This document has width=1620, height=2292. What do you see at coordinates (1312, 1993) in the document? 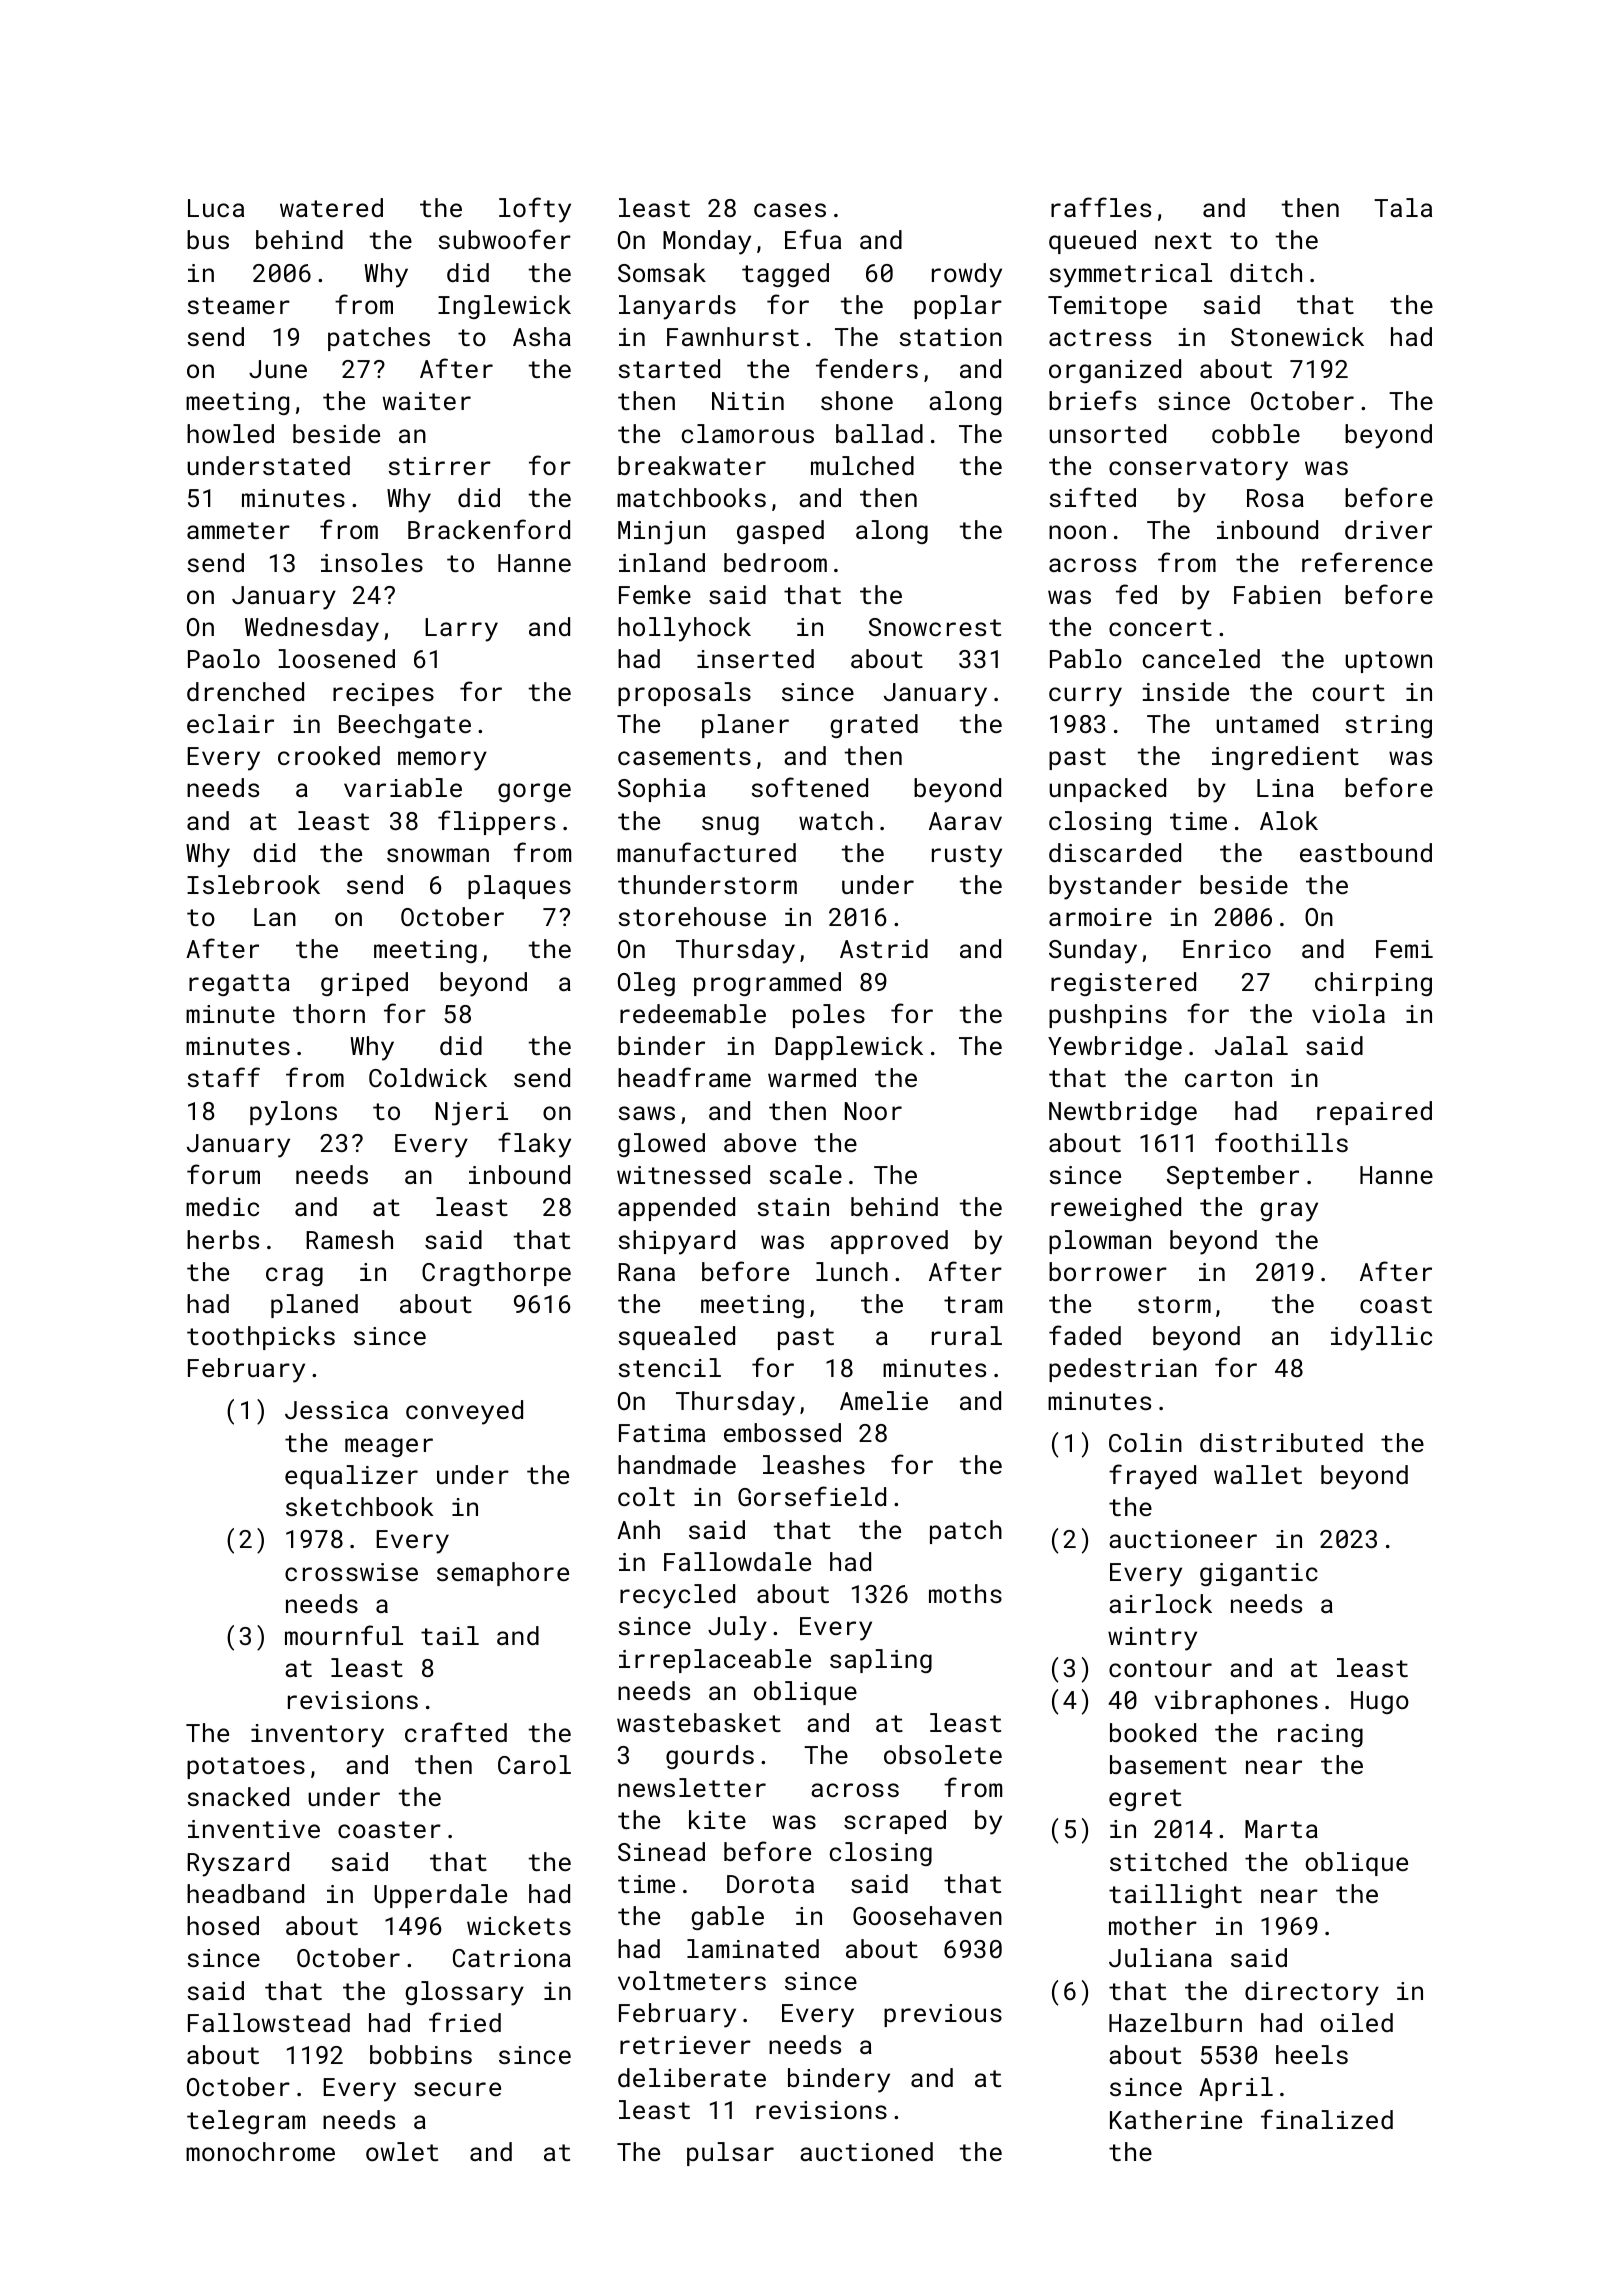
I see `directory` at bounding box center [1312, 1993].
